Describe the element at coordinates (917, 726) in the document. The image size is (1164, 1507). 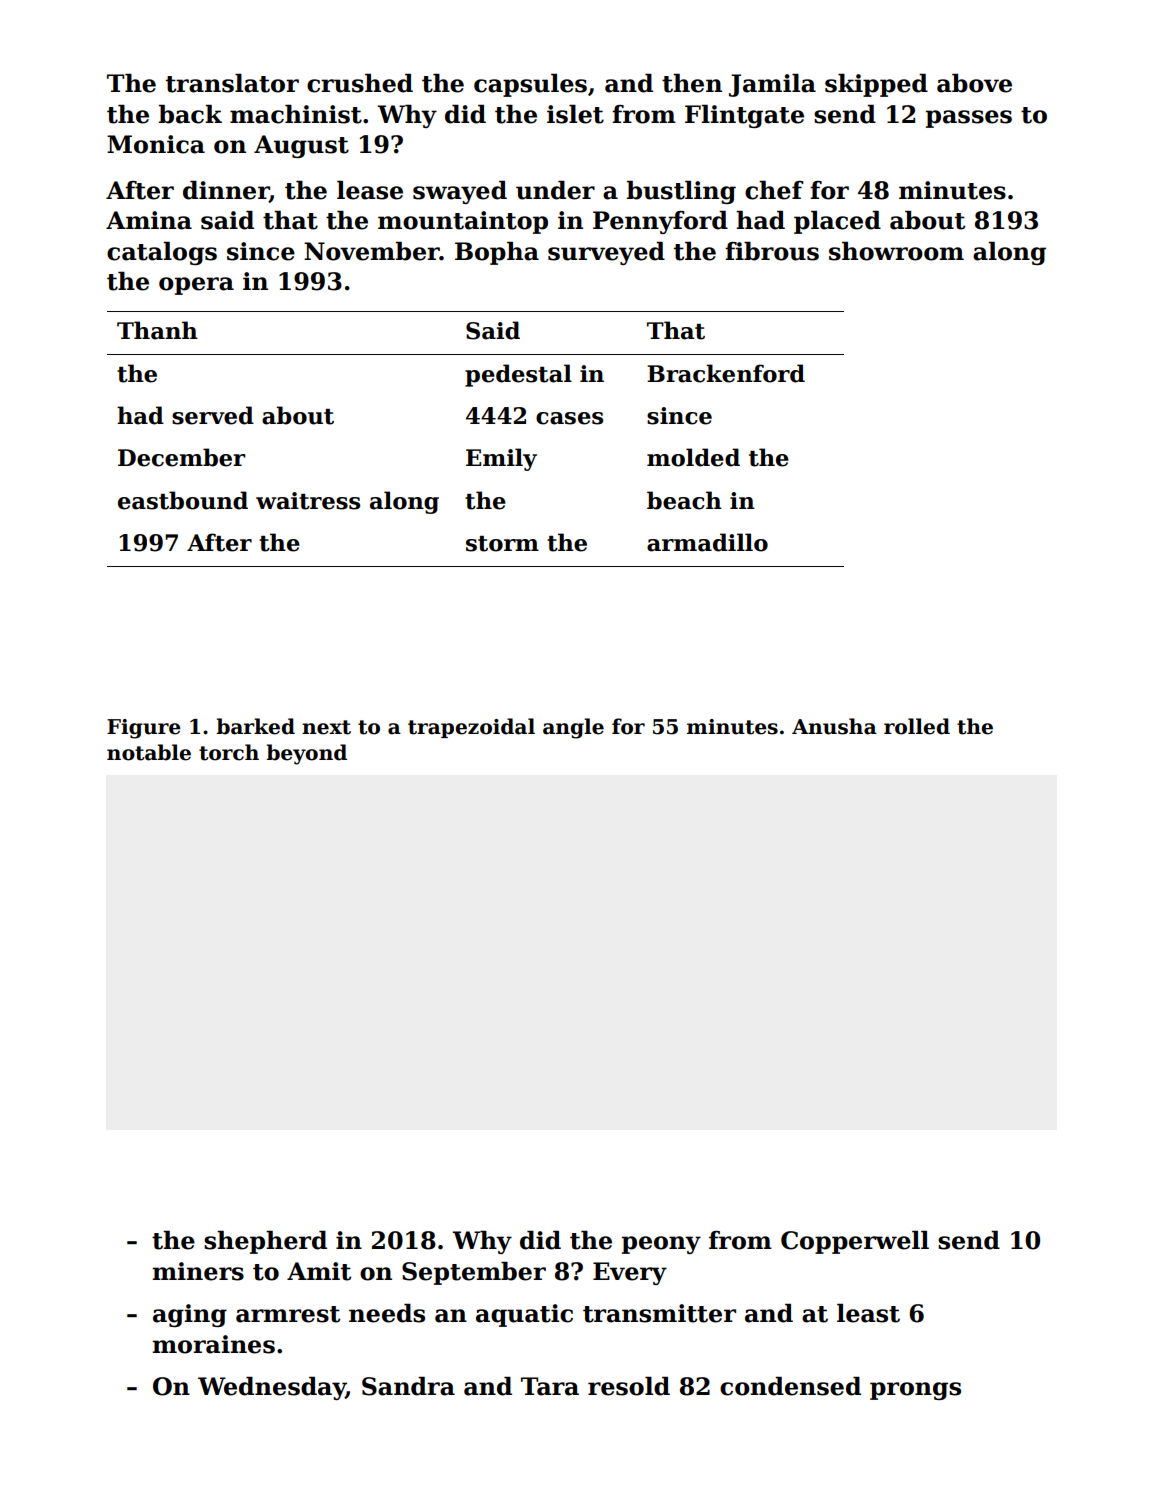
I see `rolled` at that location.
